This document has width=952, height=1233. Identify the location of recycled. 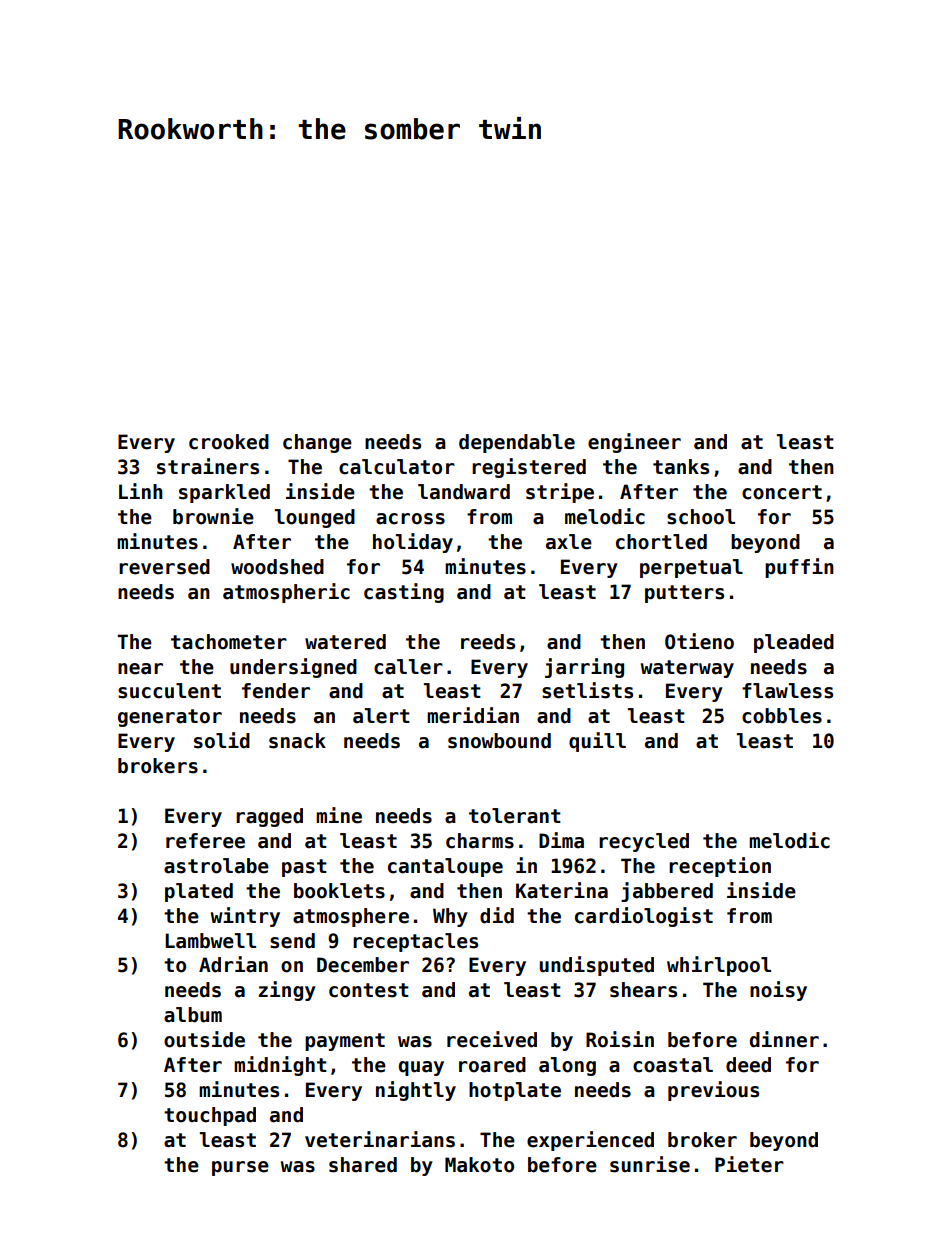
(644, 842).
